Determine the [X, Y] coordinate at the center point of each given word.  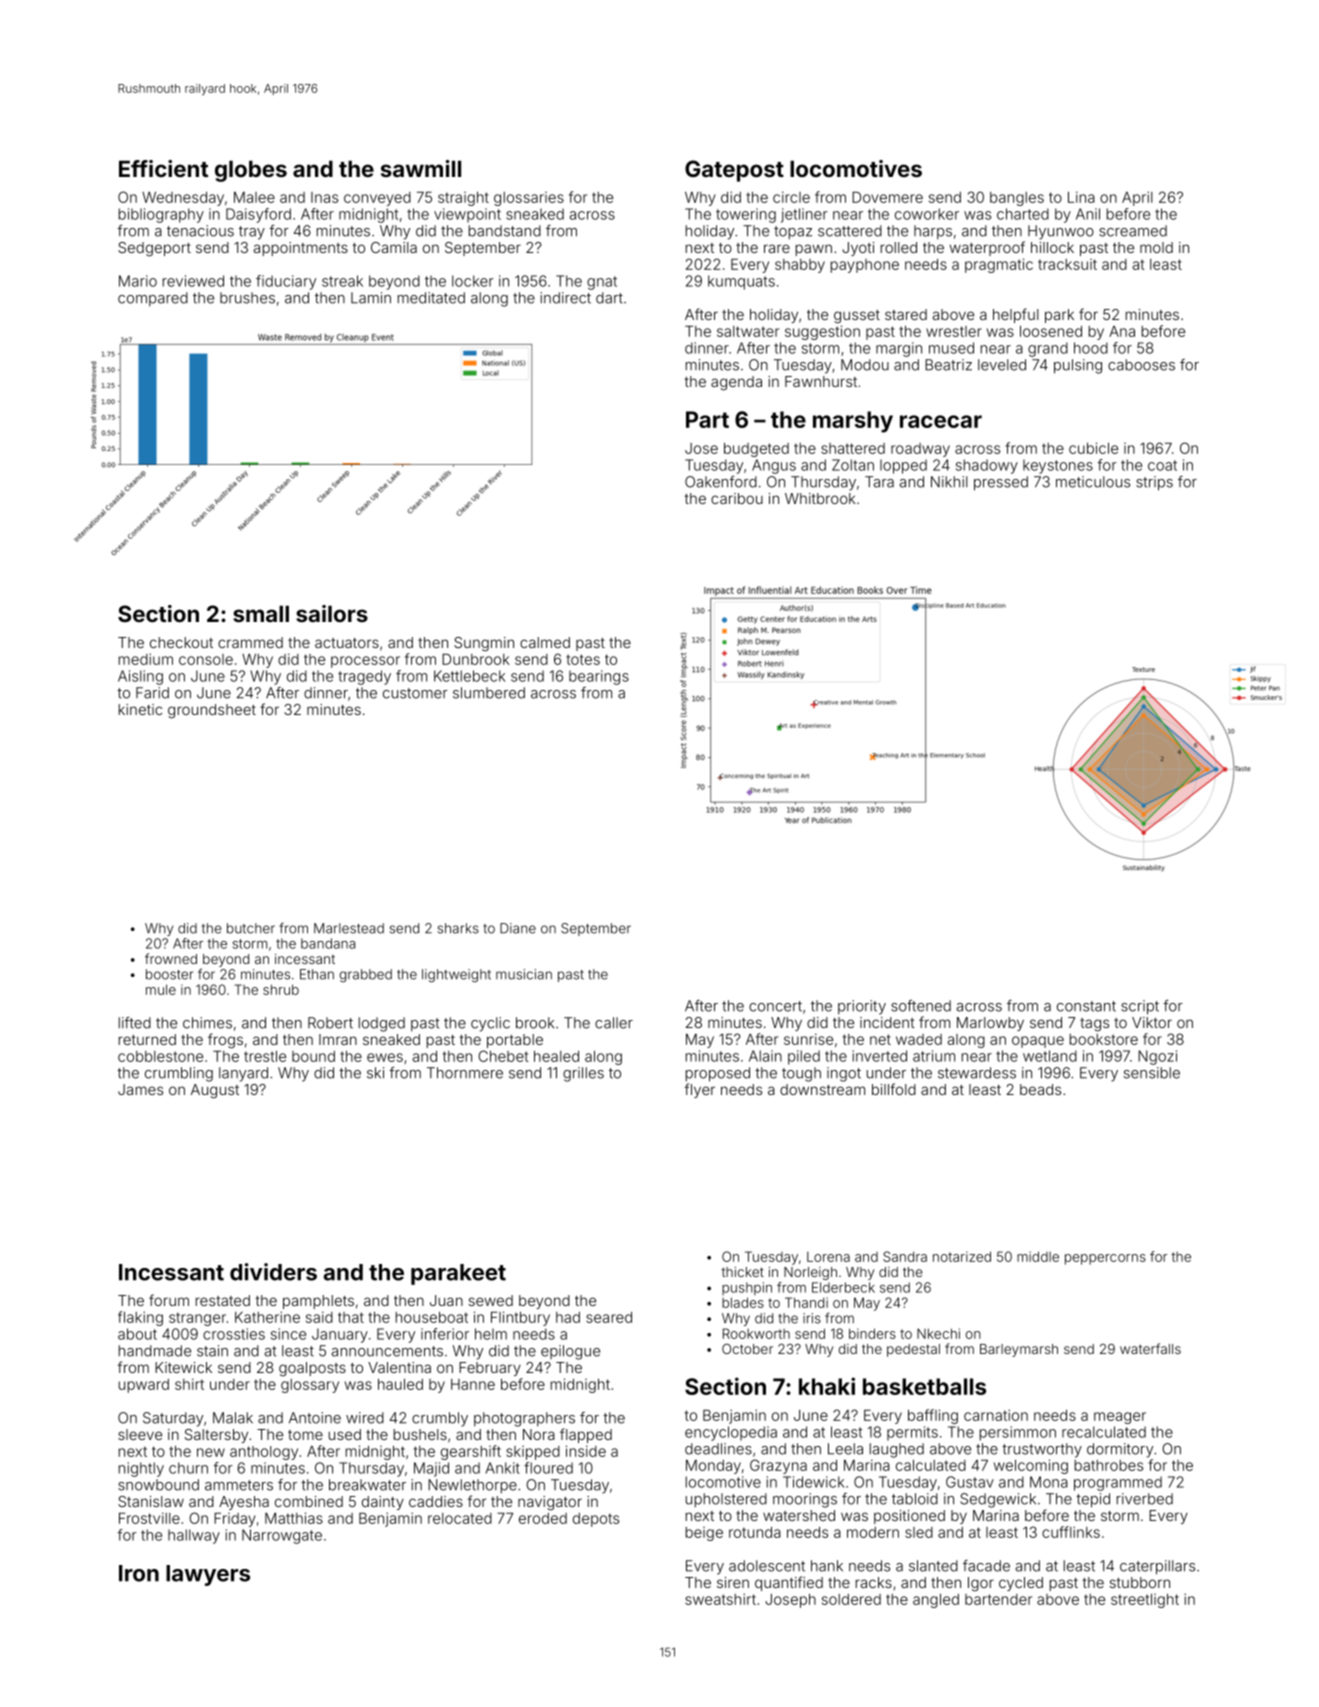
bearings [599, 677]
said [319, 1317]
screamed [1133, 231]
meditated [431, 298]
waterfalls [1150, 1348]
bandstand [505, 231]
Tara [879, 482]
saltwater [748, 331]
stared [906, 314]
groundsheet [212, 711]
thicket [743, 1272]
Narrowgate [282, 1536]
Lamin [371, 298]
